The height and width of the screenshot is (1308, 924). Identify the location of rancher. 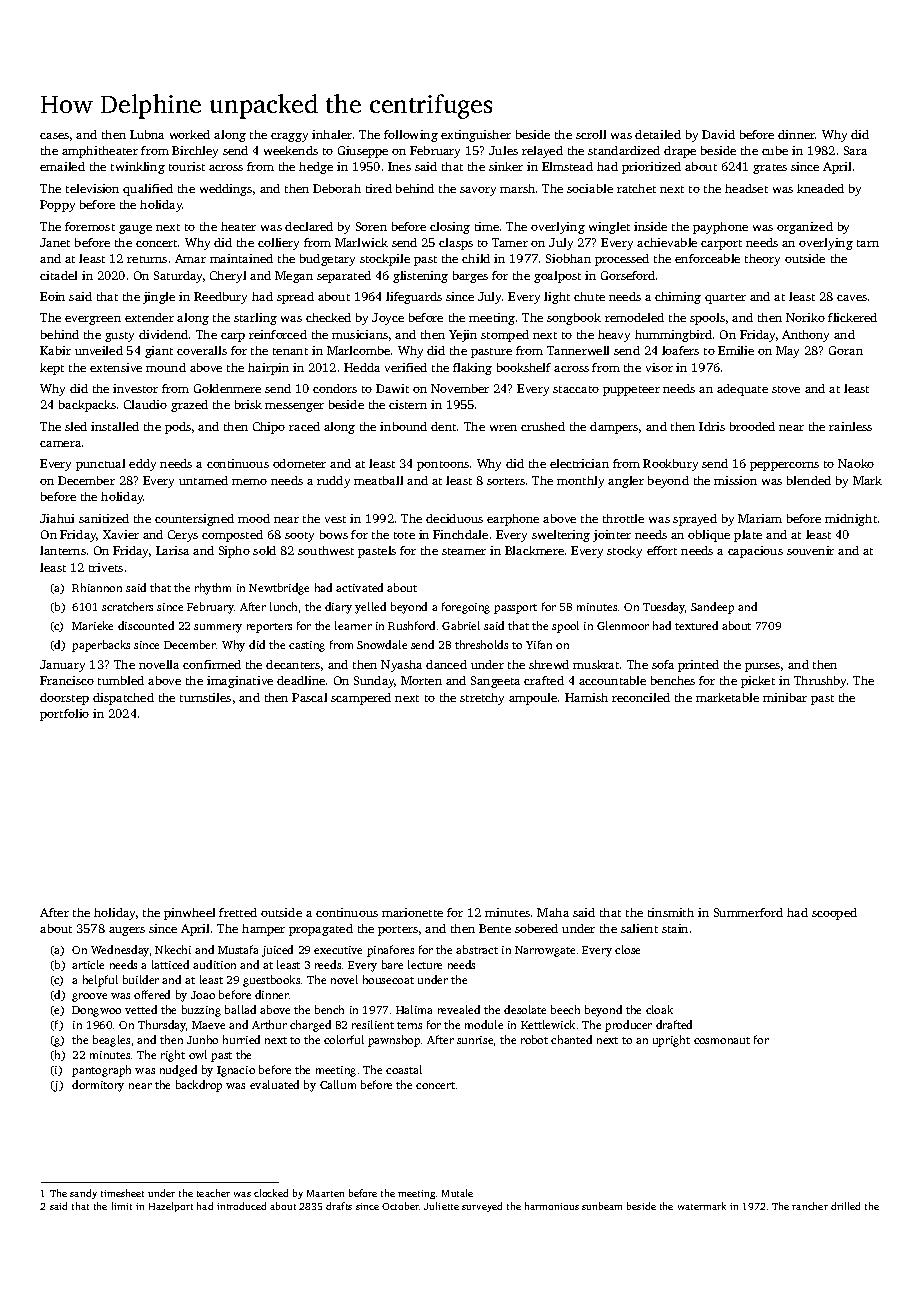
(810, 1206).
